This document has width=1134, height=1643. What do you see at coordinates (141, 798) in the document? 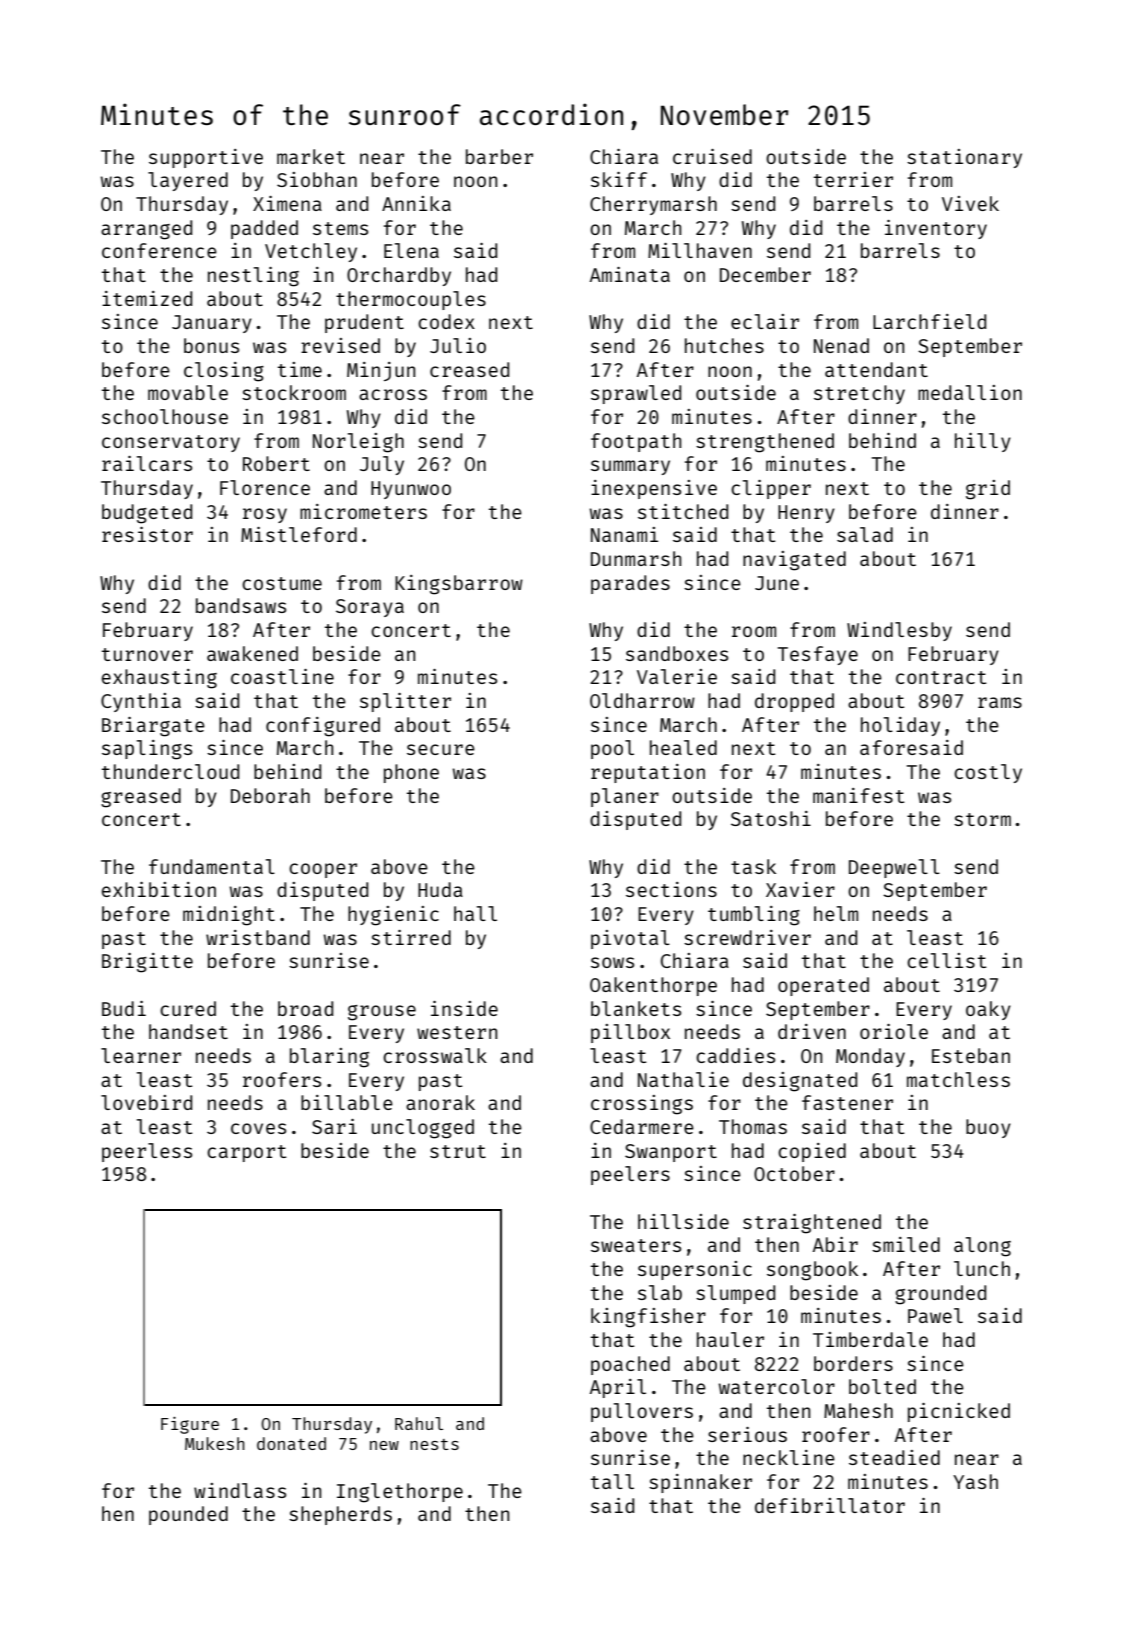
I see `greased` at bounding box center [141, 798].
